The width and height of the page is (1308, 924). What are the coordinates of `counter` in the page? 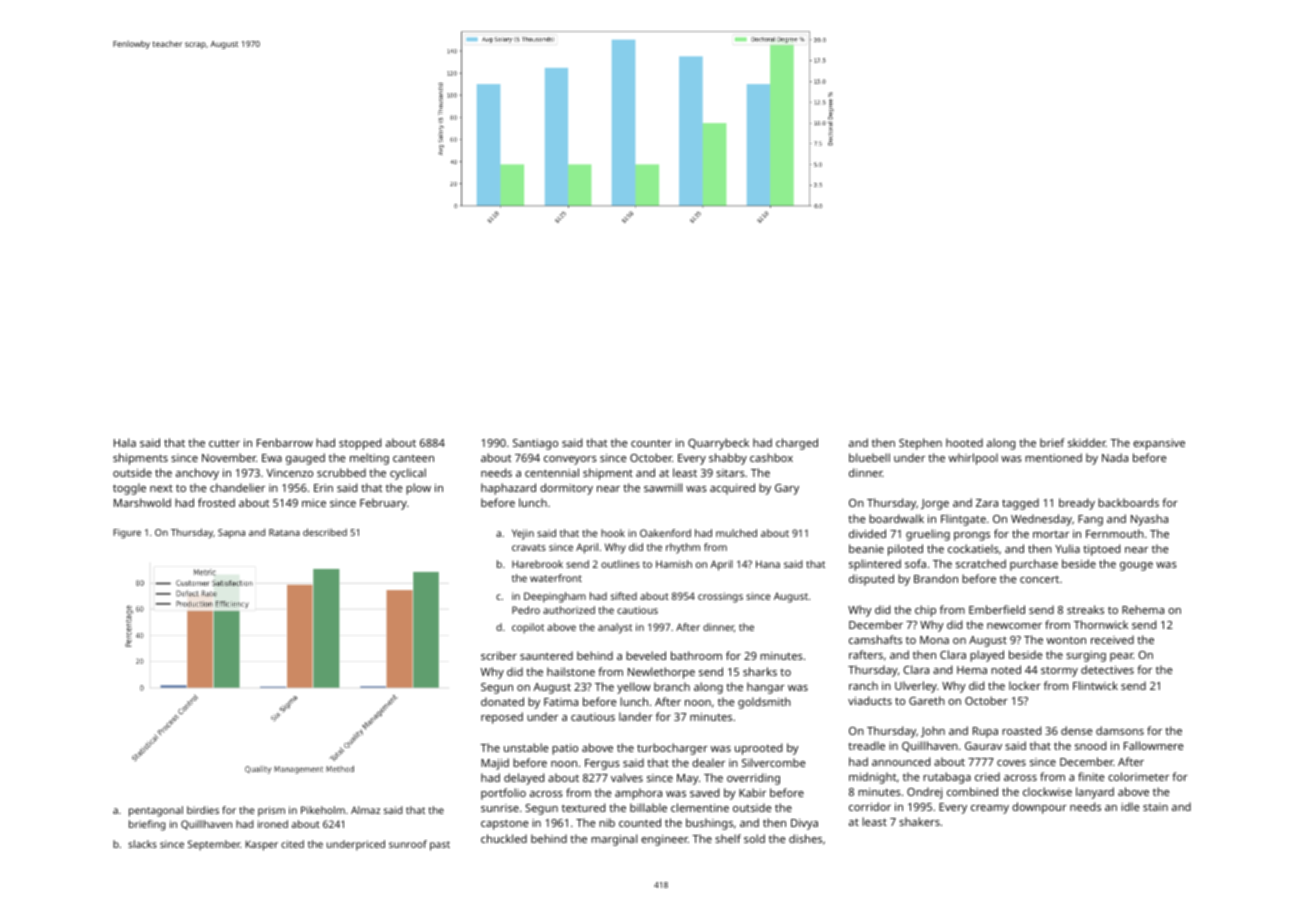 It's located at (651, 443).
